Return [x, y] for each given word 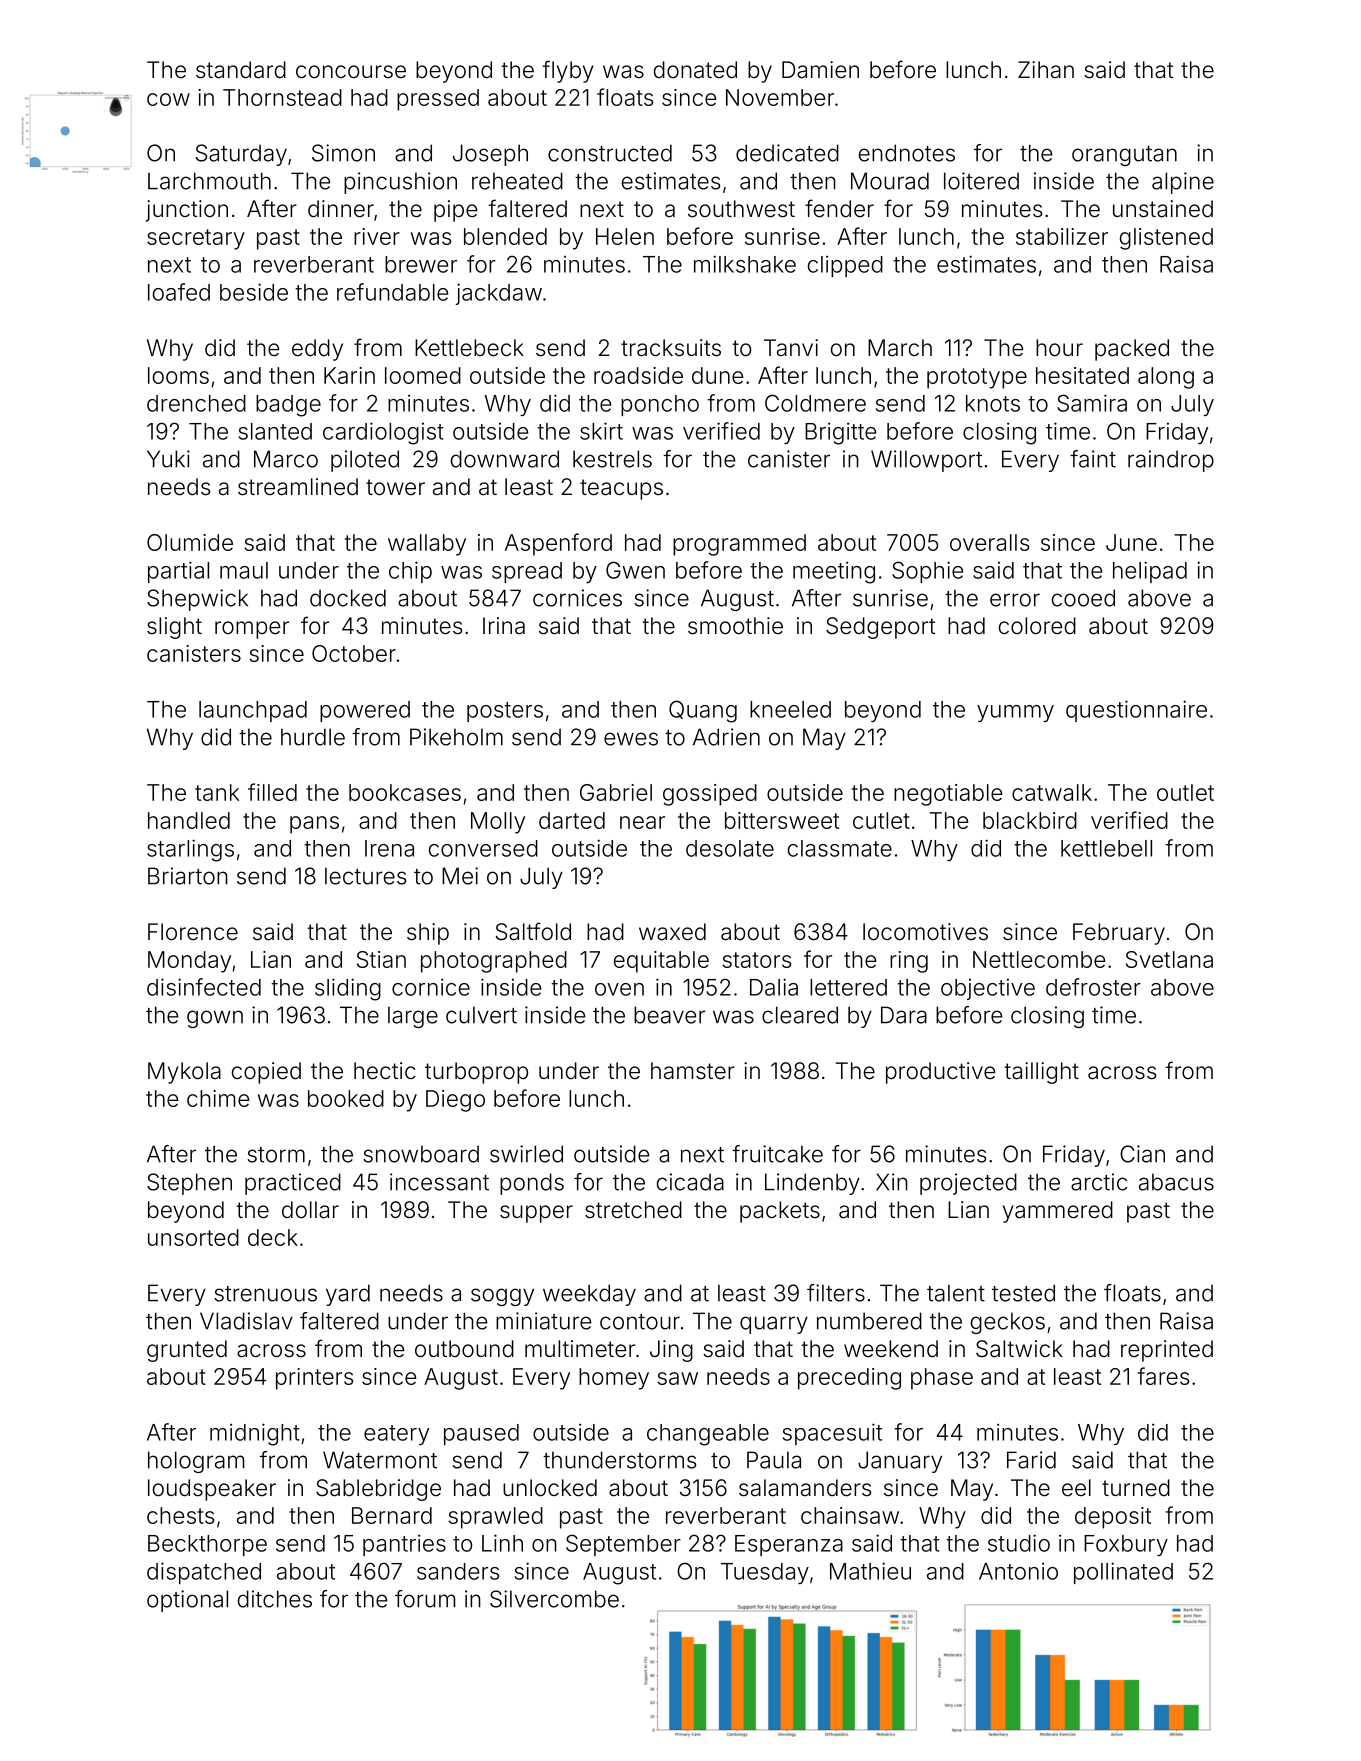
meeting [834, 572]
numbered [869, 1321]
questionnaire [1136, 711]
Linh [502, 1543]
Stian [381, 959]
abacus [1176, 1182]
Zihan [1046, 70]
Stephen [189, 1184]
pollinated [1123, 1573]
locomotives [925, 932]
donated [695, 70]
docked [348, 598]
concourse [351, 72]
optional [187, 1601]
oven [619, 989]
